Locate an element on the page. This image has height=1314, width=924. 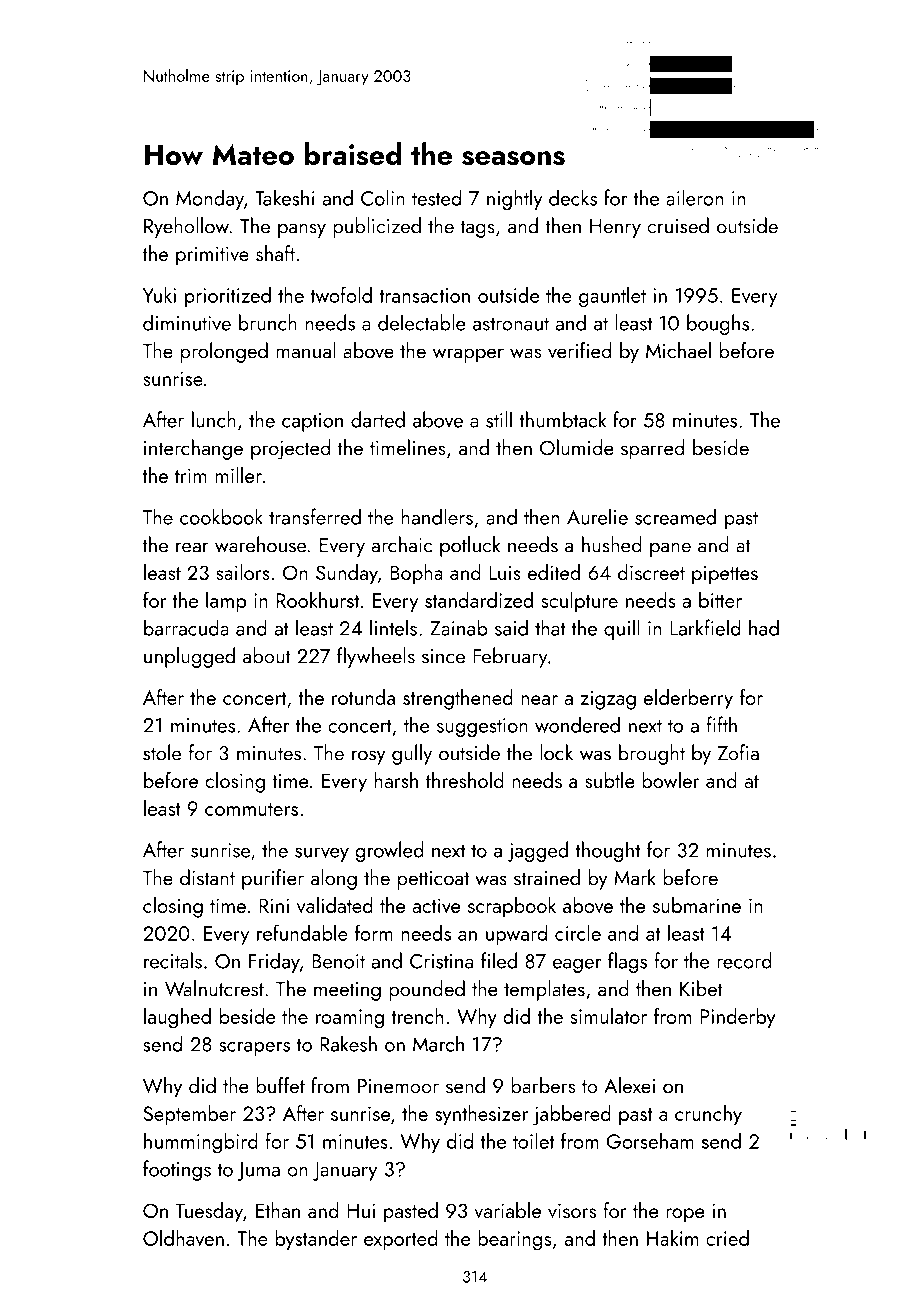
aileron is located at coordinates (694, 197).
